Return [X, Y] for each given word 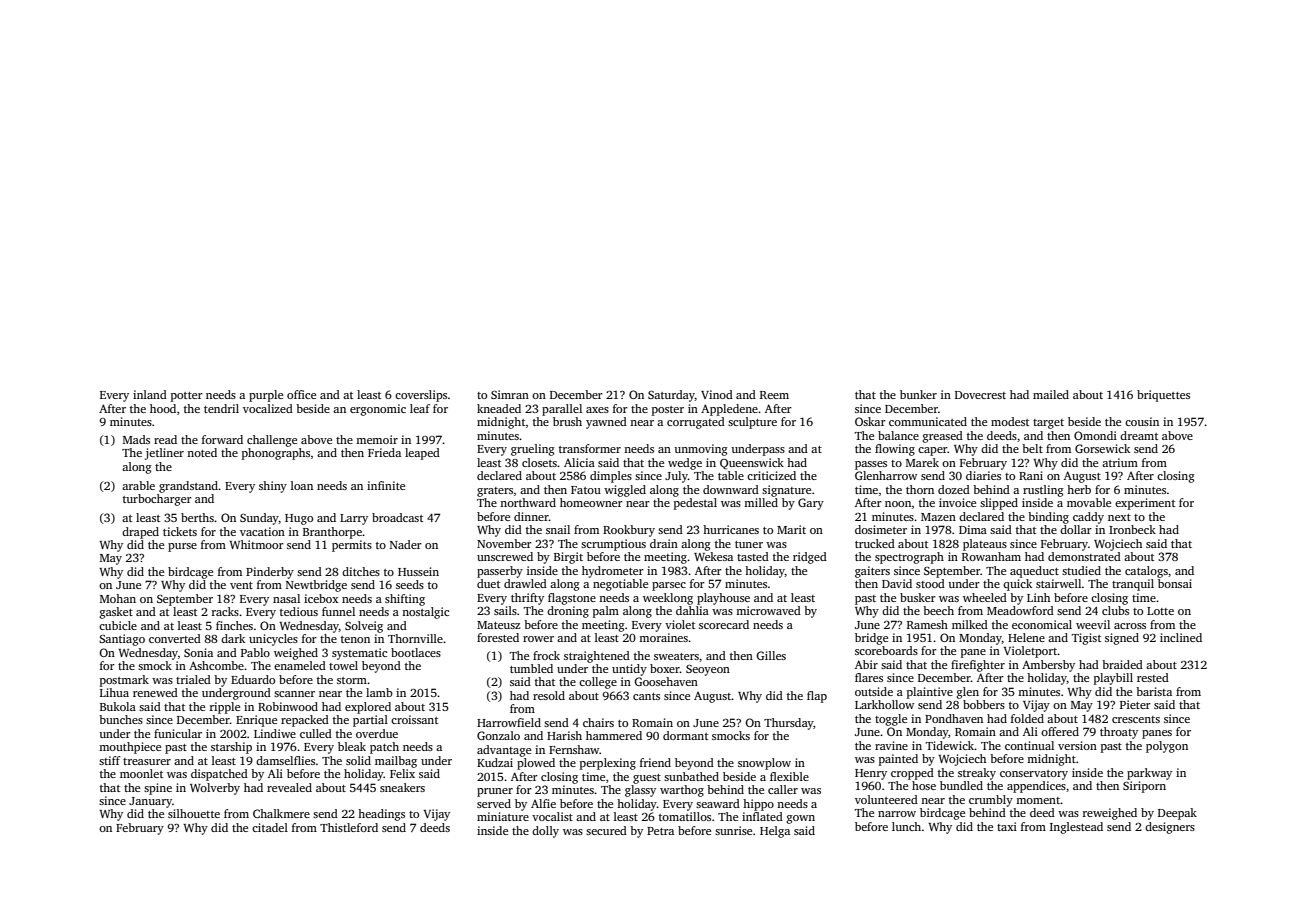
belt [1032, 448]
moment [1038, 800]
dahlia [692, 610]
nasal [286, 598]
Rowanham [991, 556]
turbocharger [157, 500]
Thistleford [349, 827]
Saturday [671, 396]
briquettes [1163, 396]
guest [647, 779]
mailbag [396, 762]
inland [150, 394]
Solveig [364, 627]
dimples [611, 477]
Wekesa [713, 556]
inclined [1181, 637]
